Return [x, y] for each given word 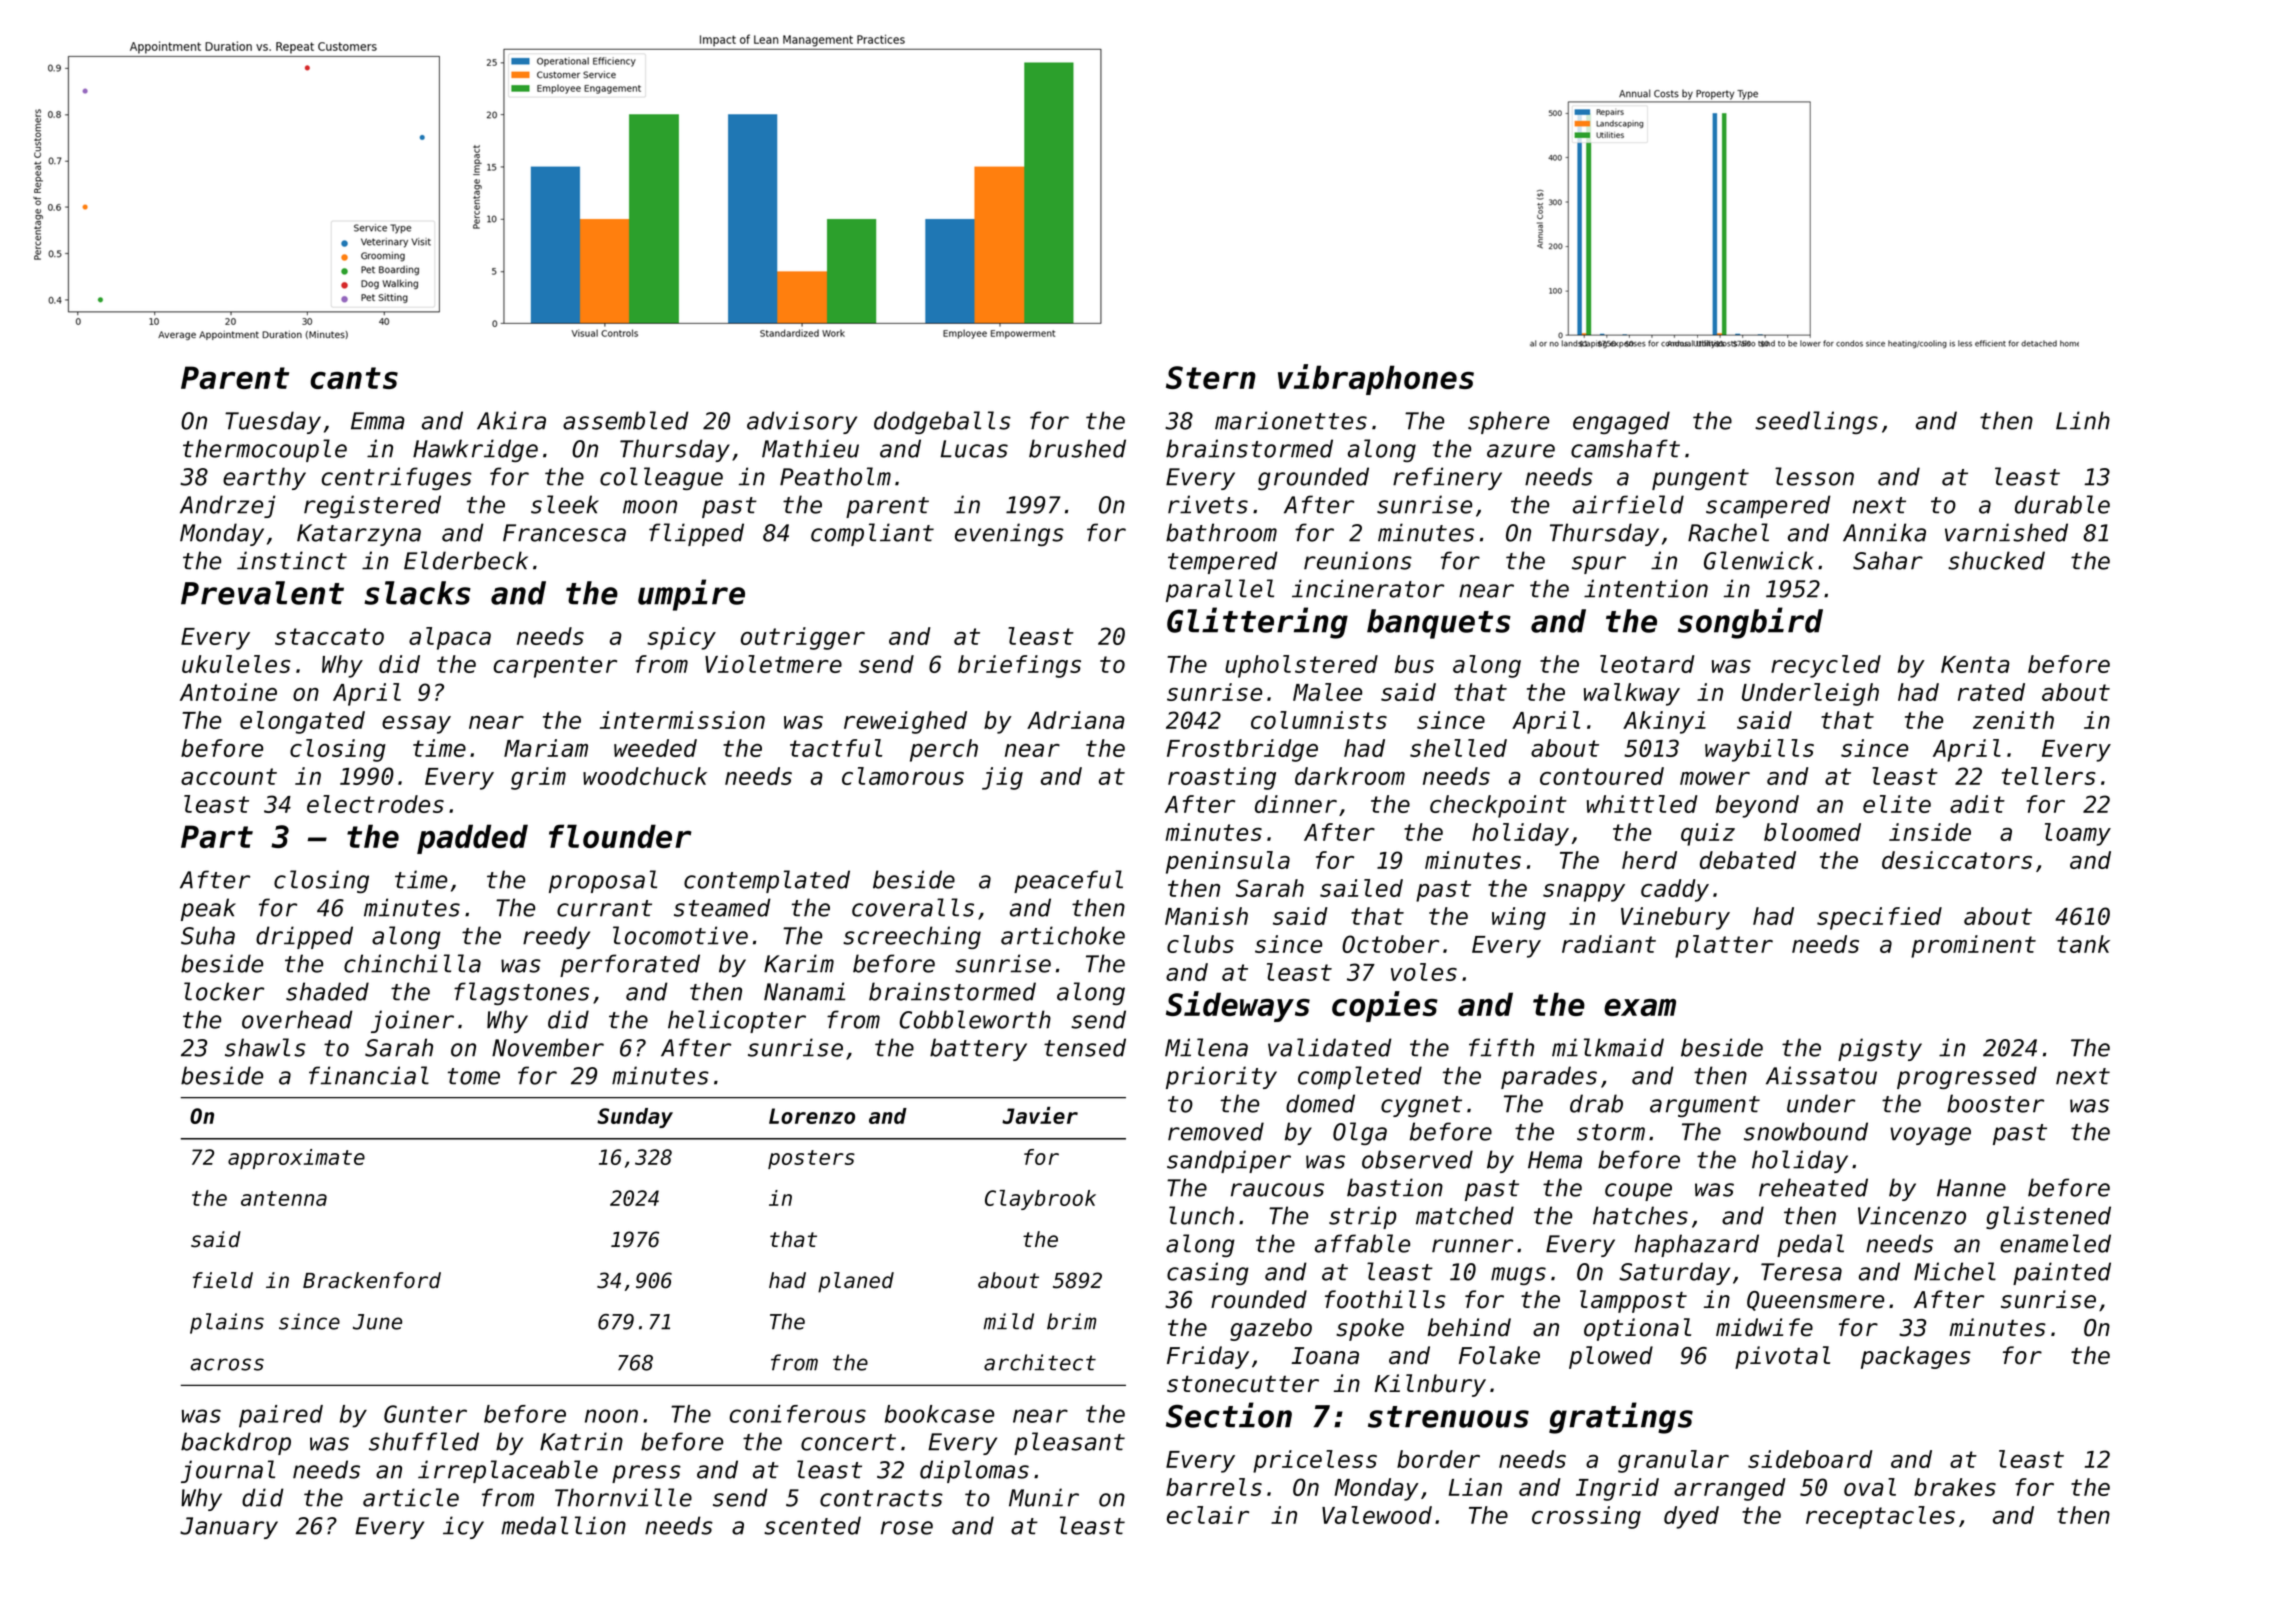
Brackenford [372, 1280]
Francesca [564, 533]
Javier [1040, 1115]
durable [2062, 504]
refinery [1447, 478]
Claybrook [1040, 1200]
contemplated [767, 881]
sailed [1361, 888]
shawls [265, 1047]
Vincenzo [1912, 1215]
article [411, 1497]
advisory [802, 422]
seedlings [1816, 422]
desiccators [1957, 860]
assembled [626, 420]
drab [1596, 1103]
